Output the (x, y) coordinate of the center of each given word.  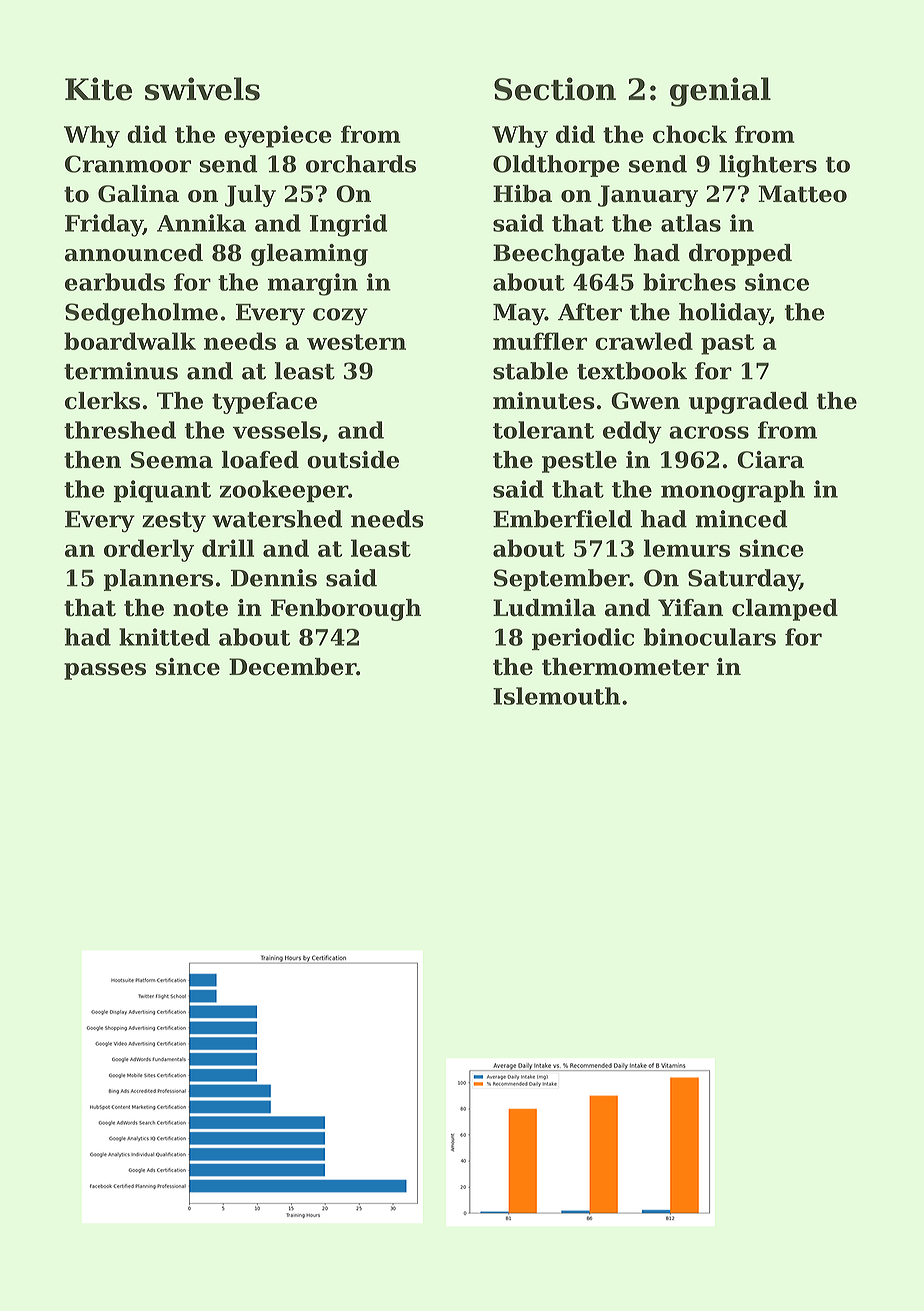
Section (555, 89)
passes (105, 671)
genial (720, 92)
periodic (583, 639)
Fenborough (346, 610)
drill (228, 548)
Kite (98, 89)
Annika (201, 223)
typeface (264, 403)
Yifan (690, 608)
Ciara (770, 460)
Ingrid (348, 225)
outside (353, 460)
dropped (740, 255)
